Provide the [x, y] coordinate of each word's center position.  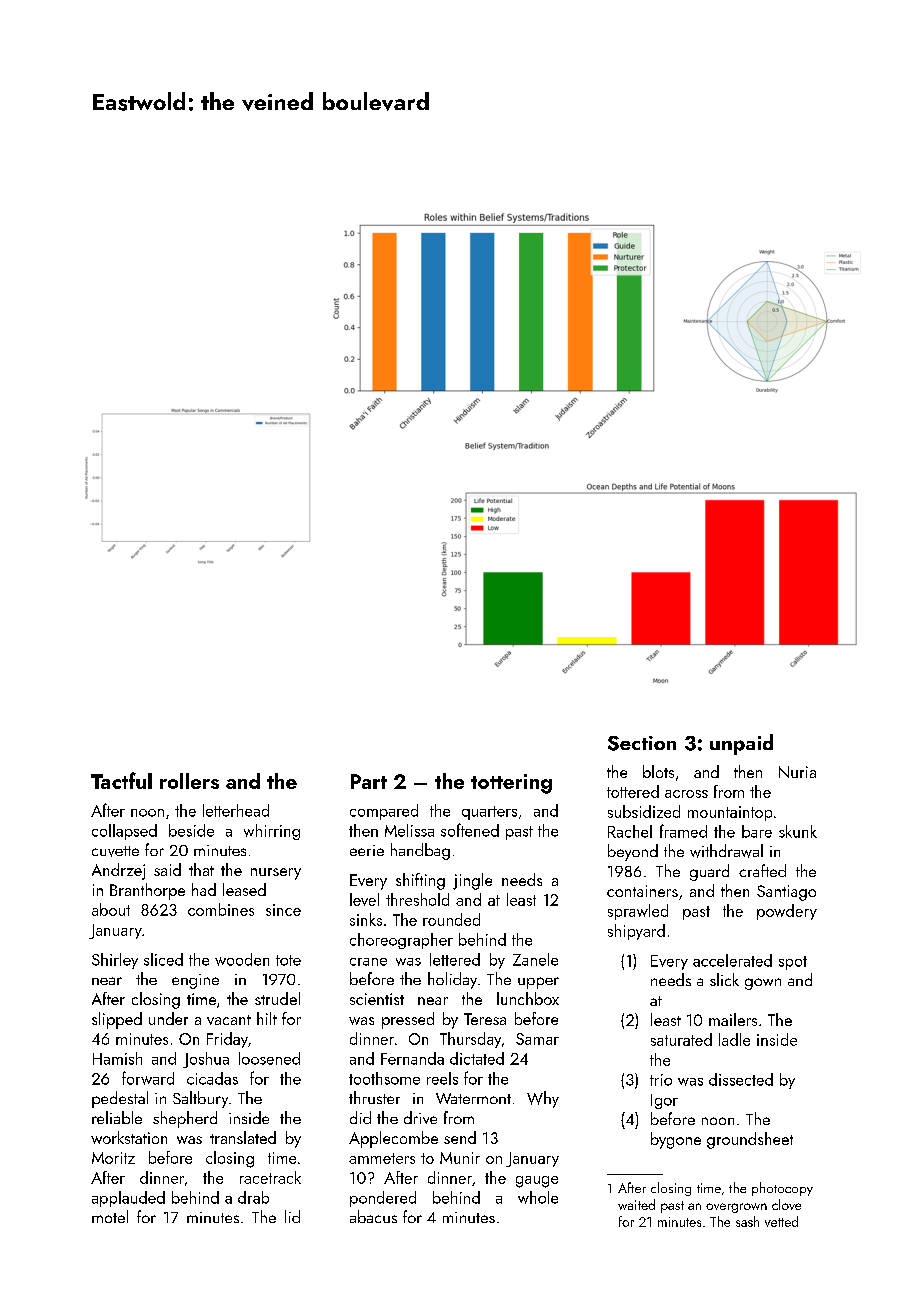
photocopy [782, 1189]
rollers [189, 781]
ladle [734, 1039]
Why [543, 1099]
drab [253, 1197]
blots [658, 771]
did [360, 1117]
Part [369, 781]
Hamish [117, 1058]
